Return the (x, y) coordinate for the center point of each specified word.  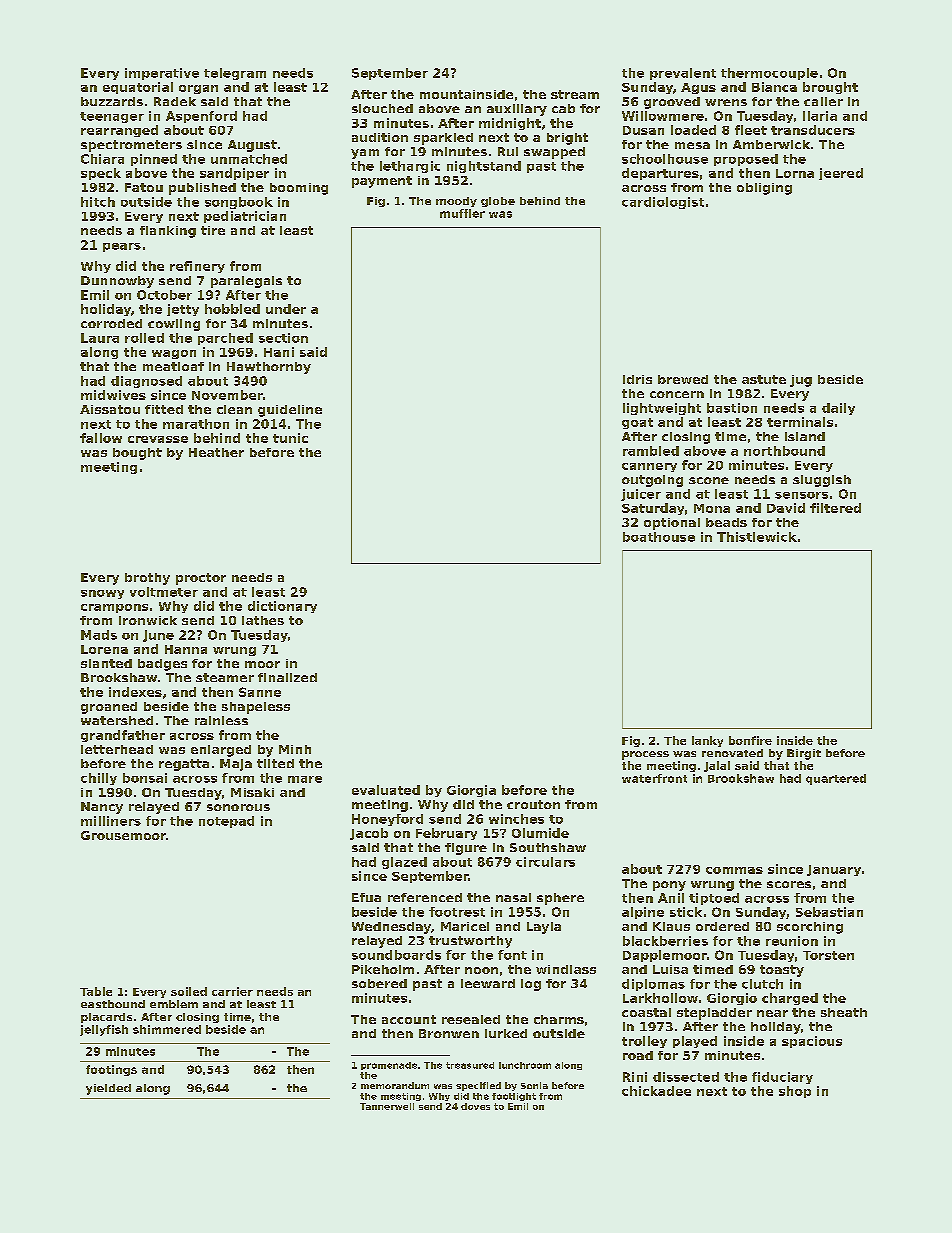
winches (516, 819)
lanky (707, 741)
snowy (102, 594)
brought (830, 88)
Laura (100, 338)
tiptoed (714, 899)
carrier (232, 991)
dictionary (282, 607)
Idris (637, 379)
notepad (226, 822)
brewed (683, 379)
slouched (382, 108)
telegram (235, 74)
